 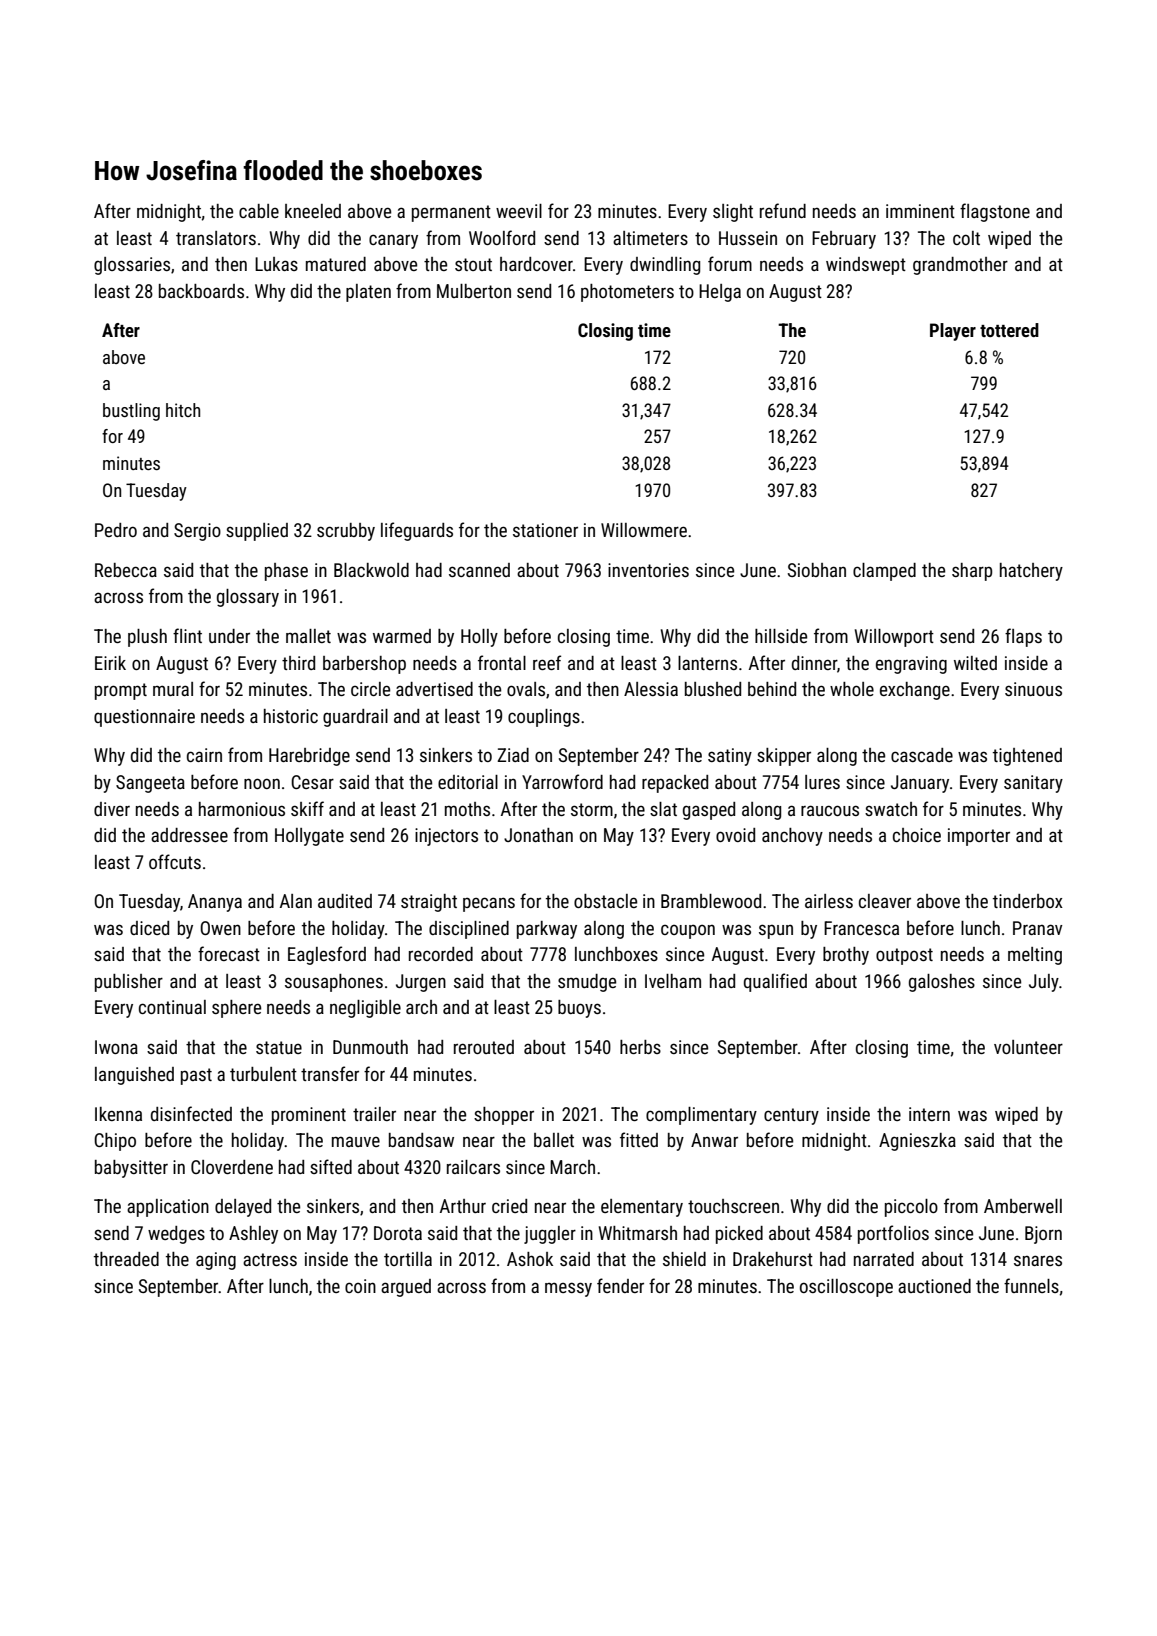 I want to click on imminent, so click(x=920, y=211).
